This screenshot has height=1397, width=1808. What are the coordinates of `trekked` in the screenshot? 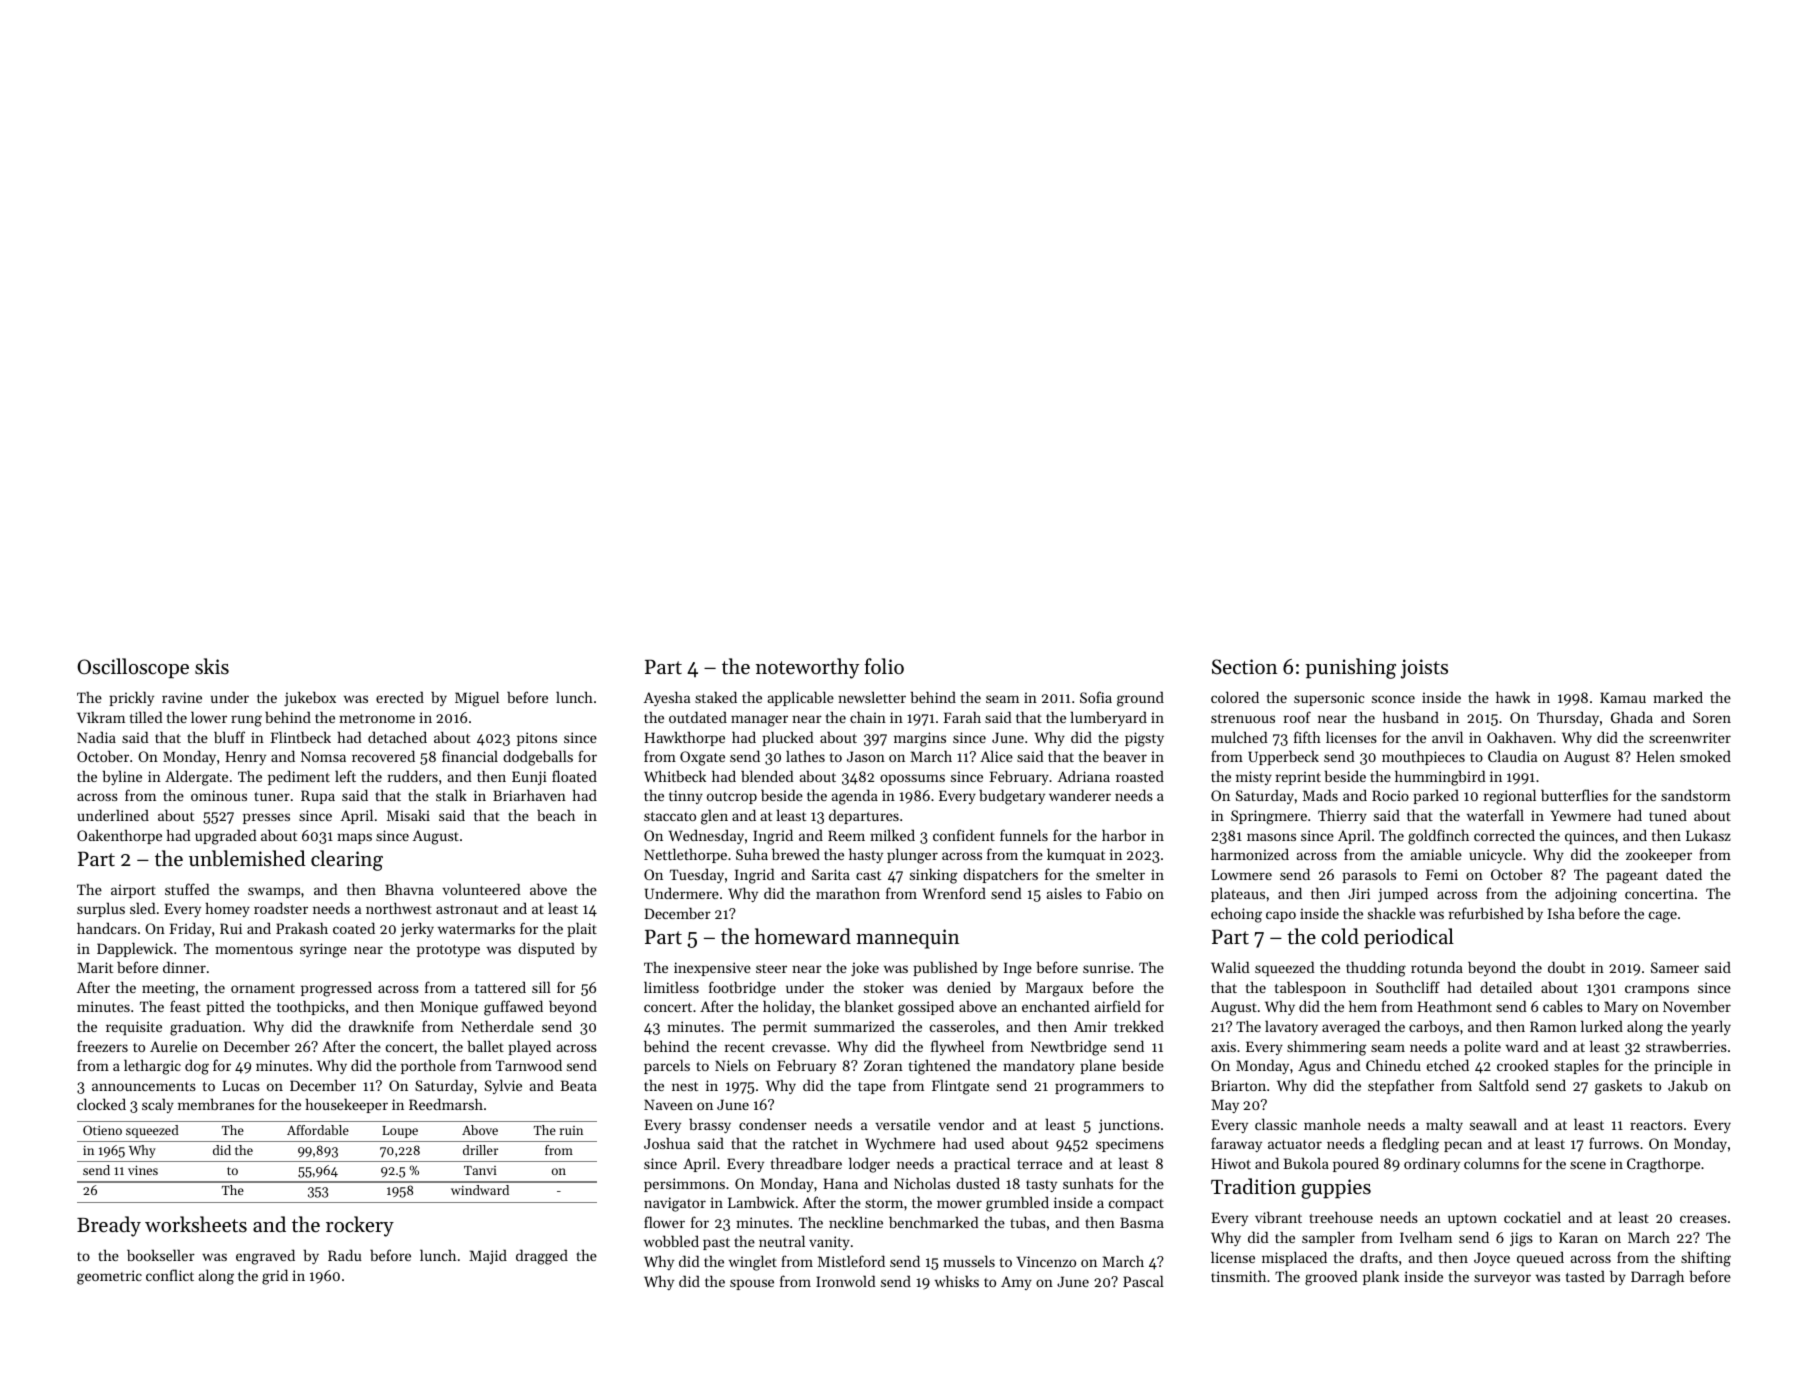 It's located at (1139, 1026).
